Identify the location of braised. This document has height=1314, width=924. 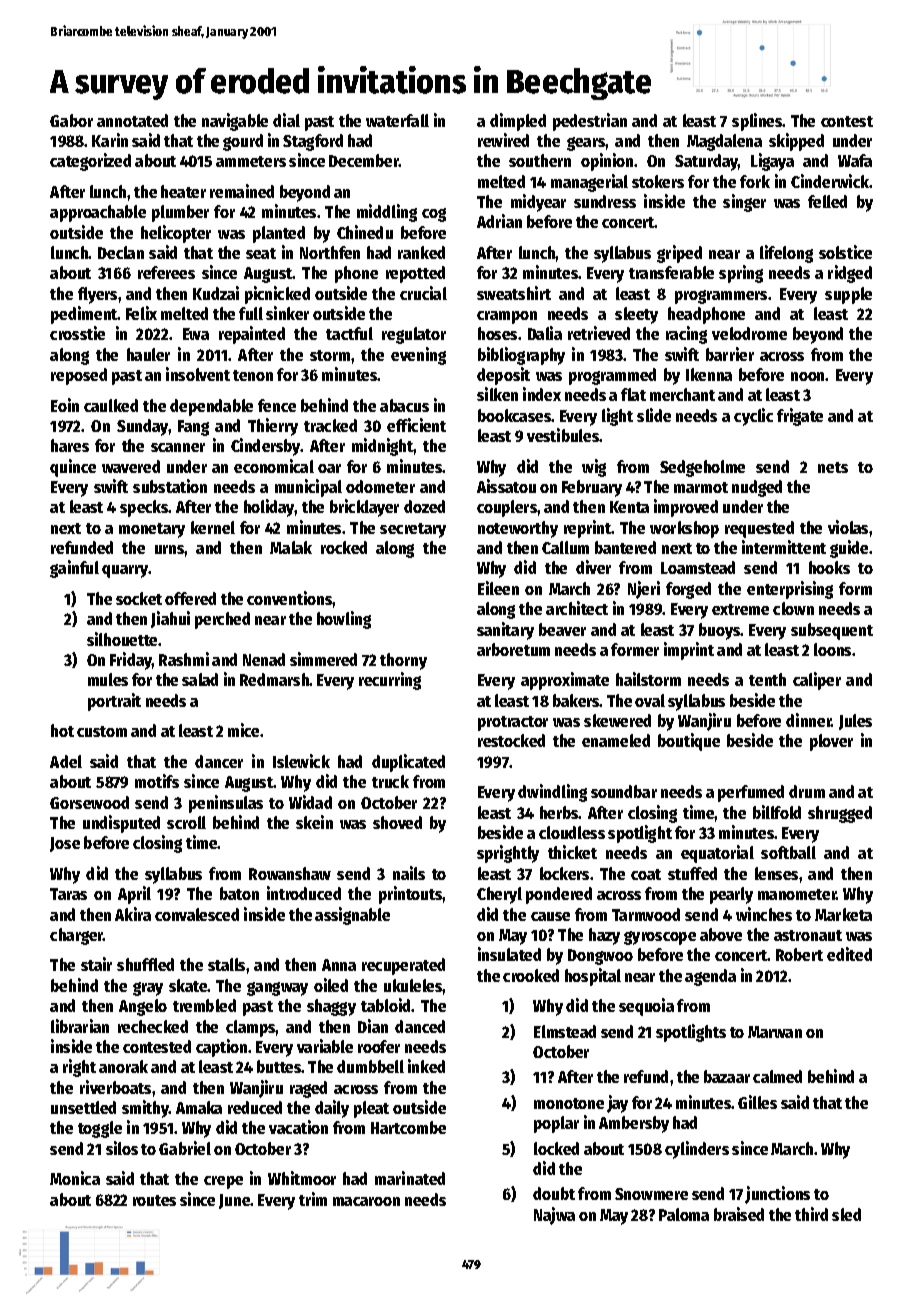
(739, 1214).
